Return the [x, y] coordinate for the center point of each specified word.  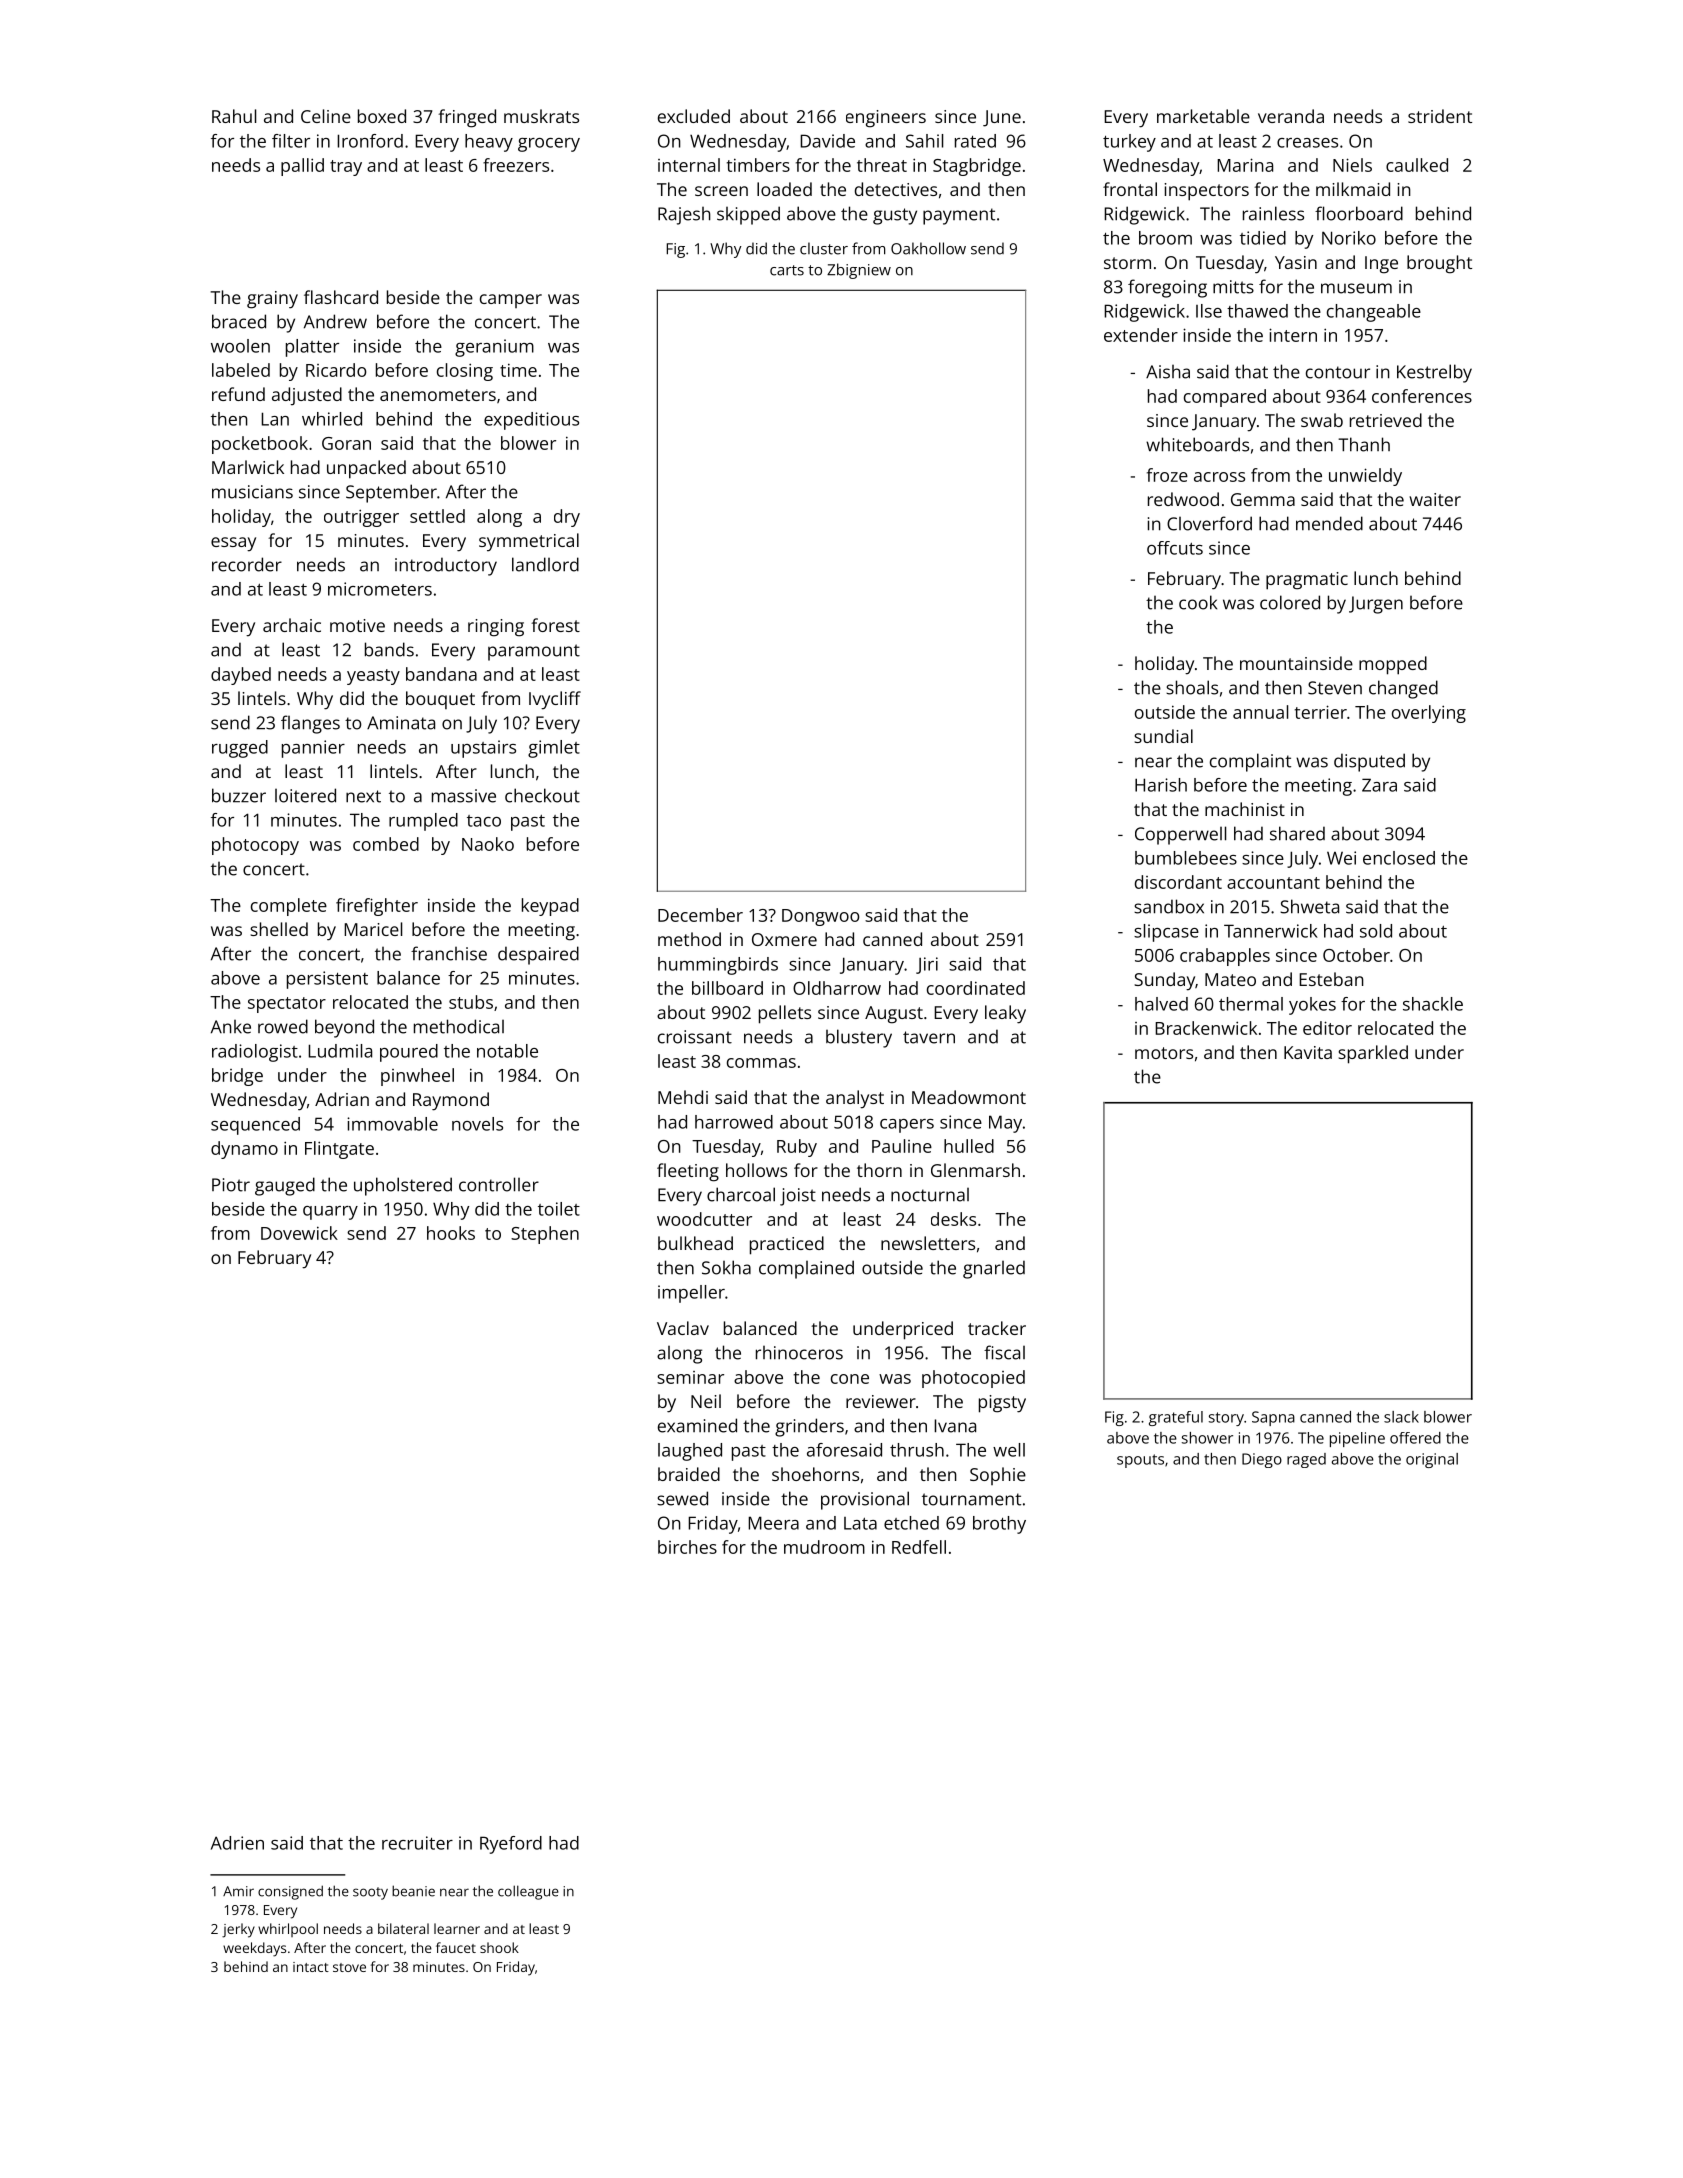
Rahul [234, 116]
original [1432, 1460]
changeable [1374, 313]
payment [959, 216]
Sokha [726, 1267]
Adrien [237, 1843]
